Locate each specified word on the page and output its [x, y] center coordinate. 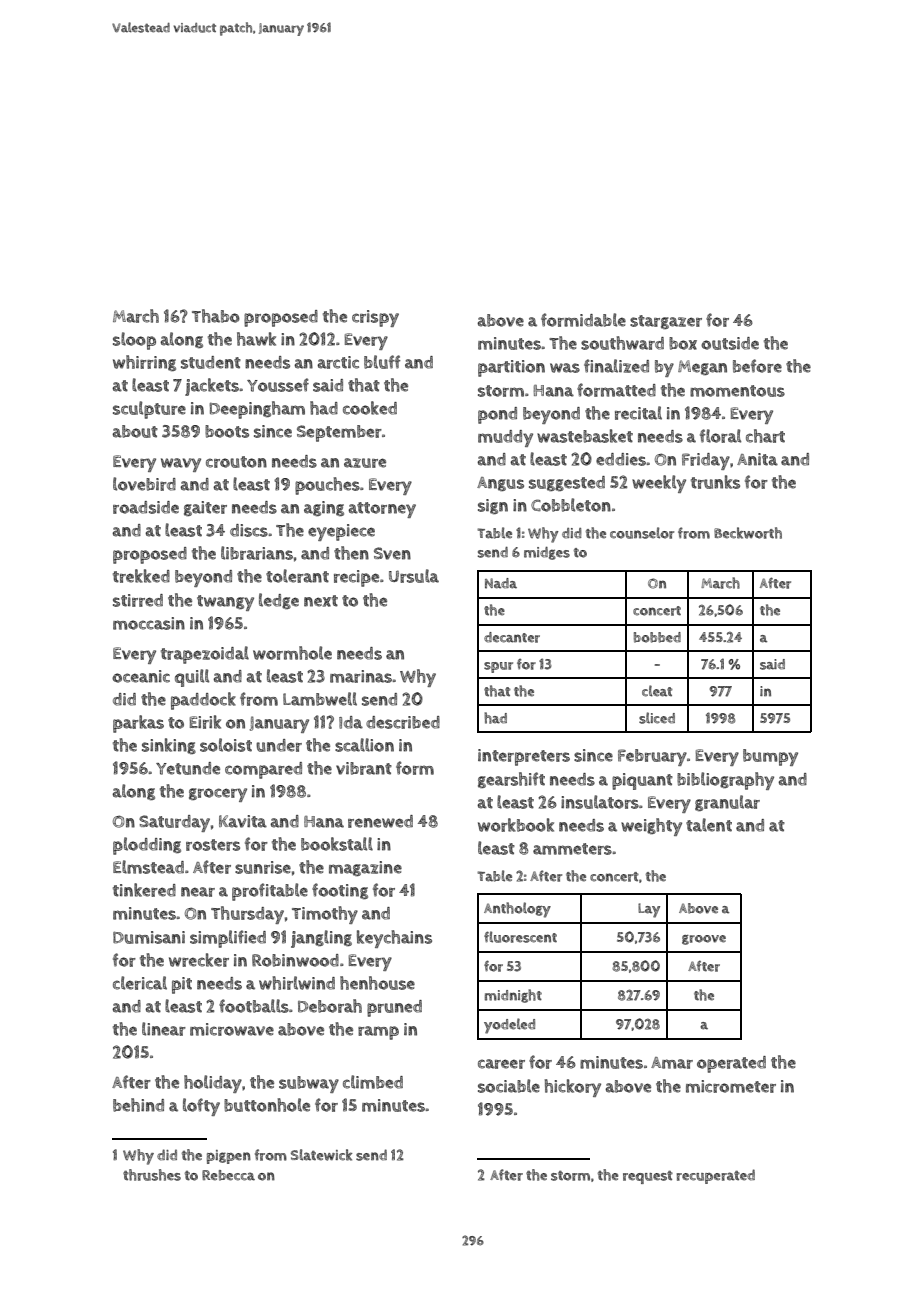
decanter [512, 637]
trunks [715, 482]
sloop [134, 341]
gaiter [205, 508]
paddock [203, 701]
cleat [657, 691]
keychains [394, 939]
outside [730, 343]
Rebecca [228, 1175]
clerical [140, 983]
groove [704, 940]
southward [622, 343]
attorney [382, 510]
